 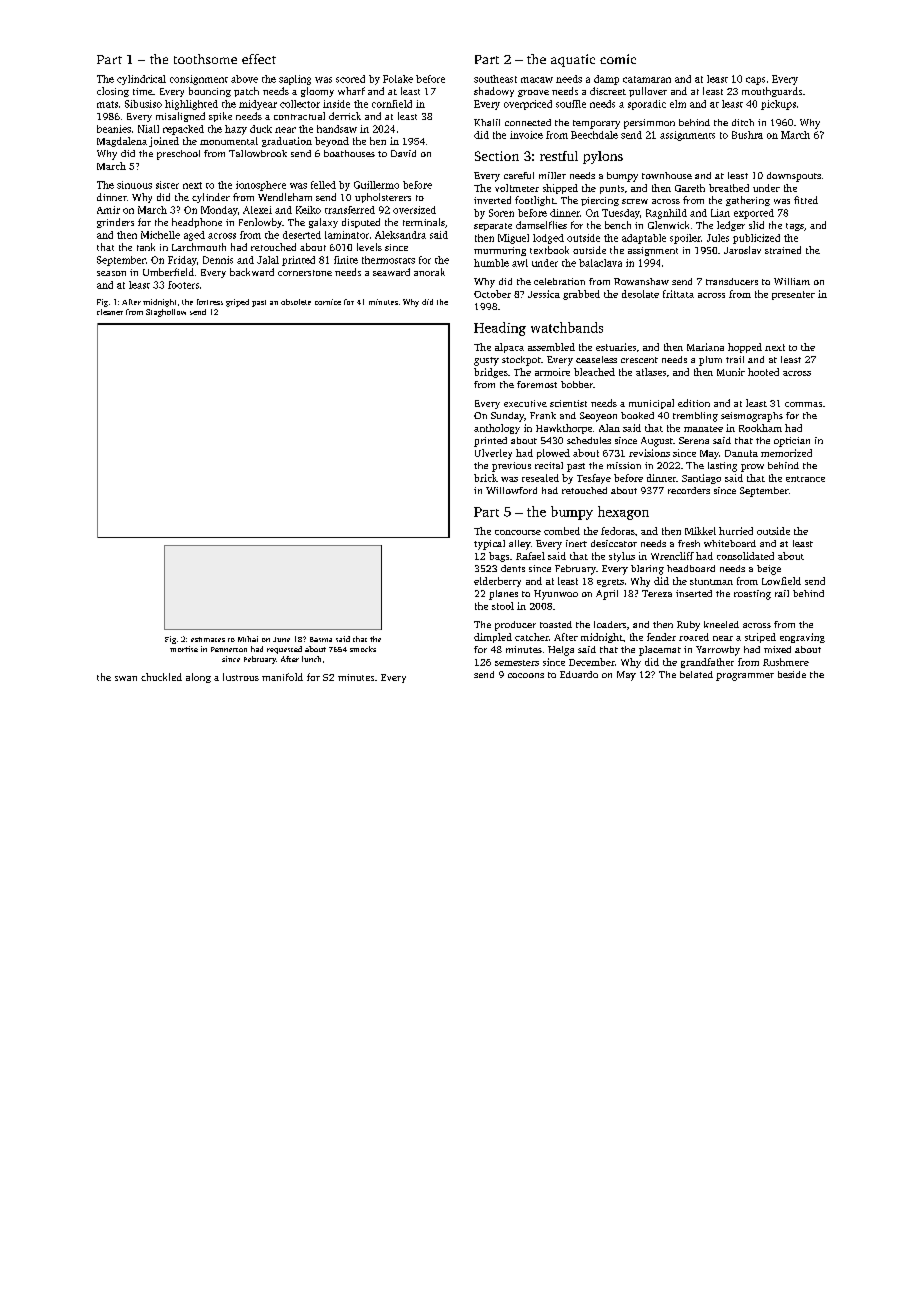 What do you see at coordinates (755, 81) in the page?
I see `caps` at bounding box center [755, 81].
